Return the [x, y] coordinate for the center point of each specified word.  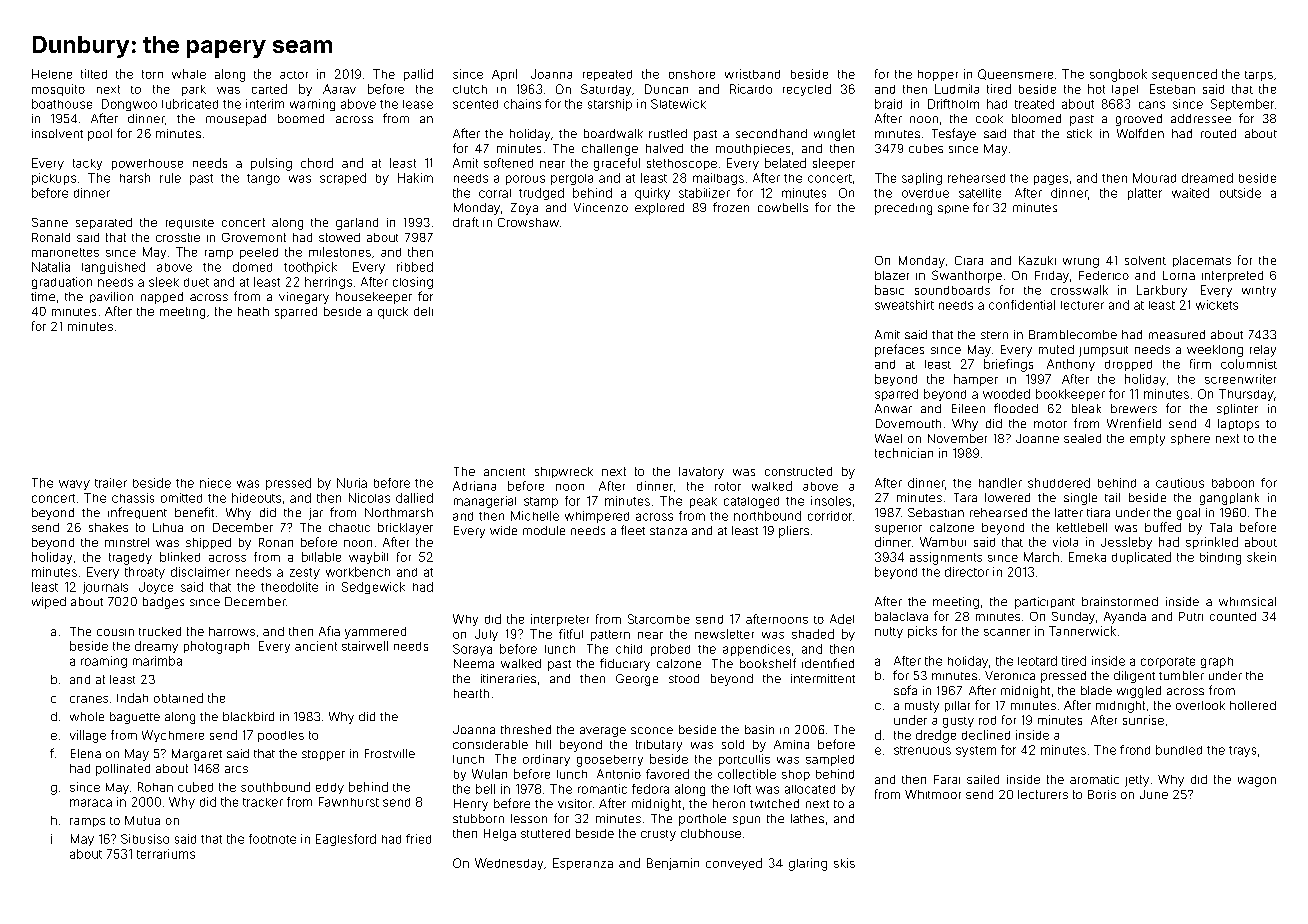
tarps [1259, 76]
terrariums [166, 854]
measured [1177, 334]
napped [162, 298]
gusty [958, 722]
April [504, 75]
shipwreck [564, 472]
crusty [658, 835]
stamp [541, 502]
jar [316, 514]
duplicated [1141, 558]
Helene [52, 74]
